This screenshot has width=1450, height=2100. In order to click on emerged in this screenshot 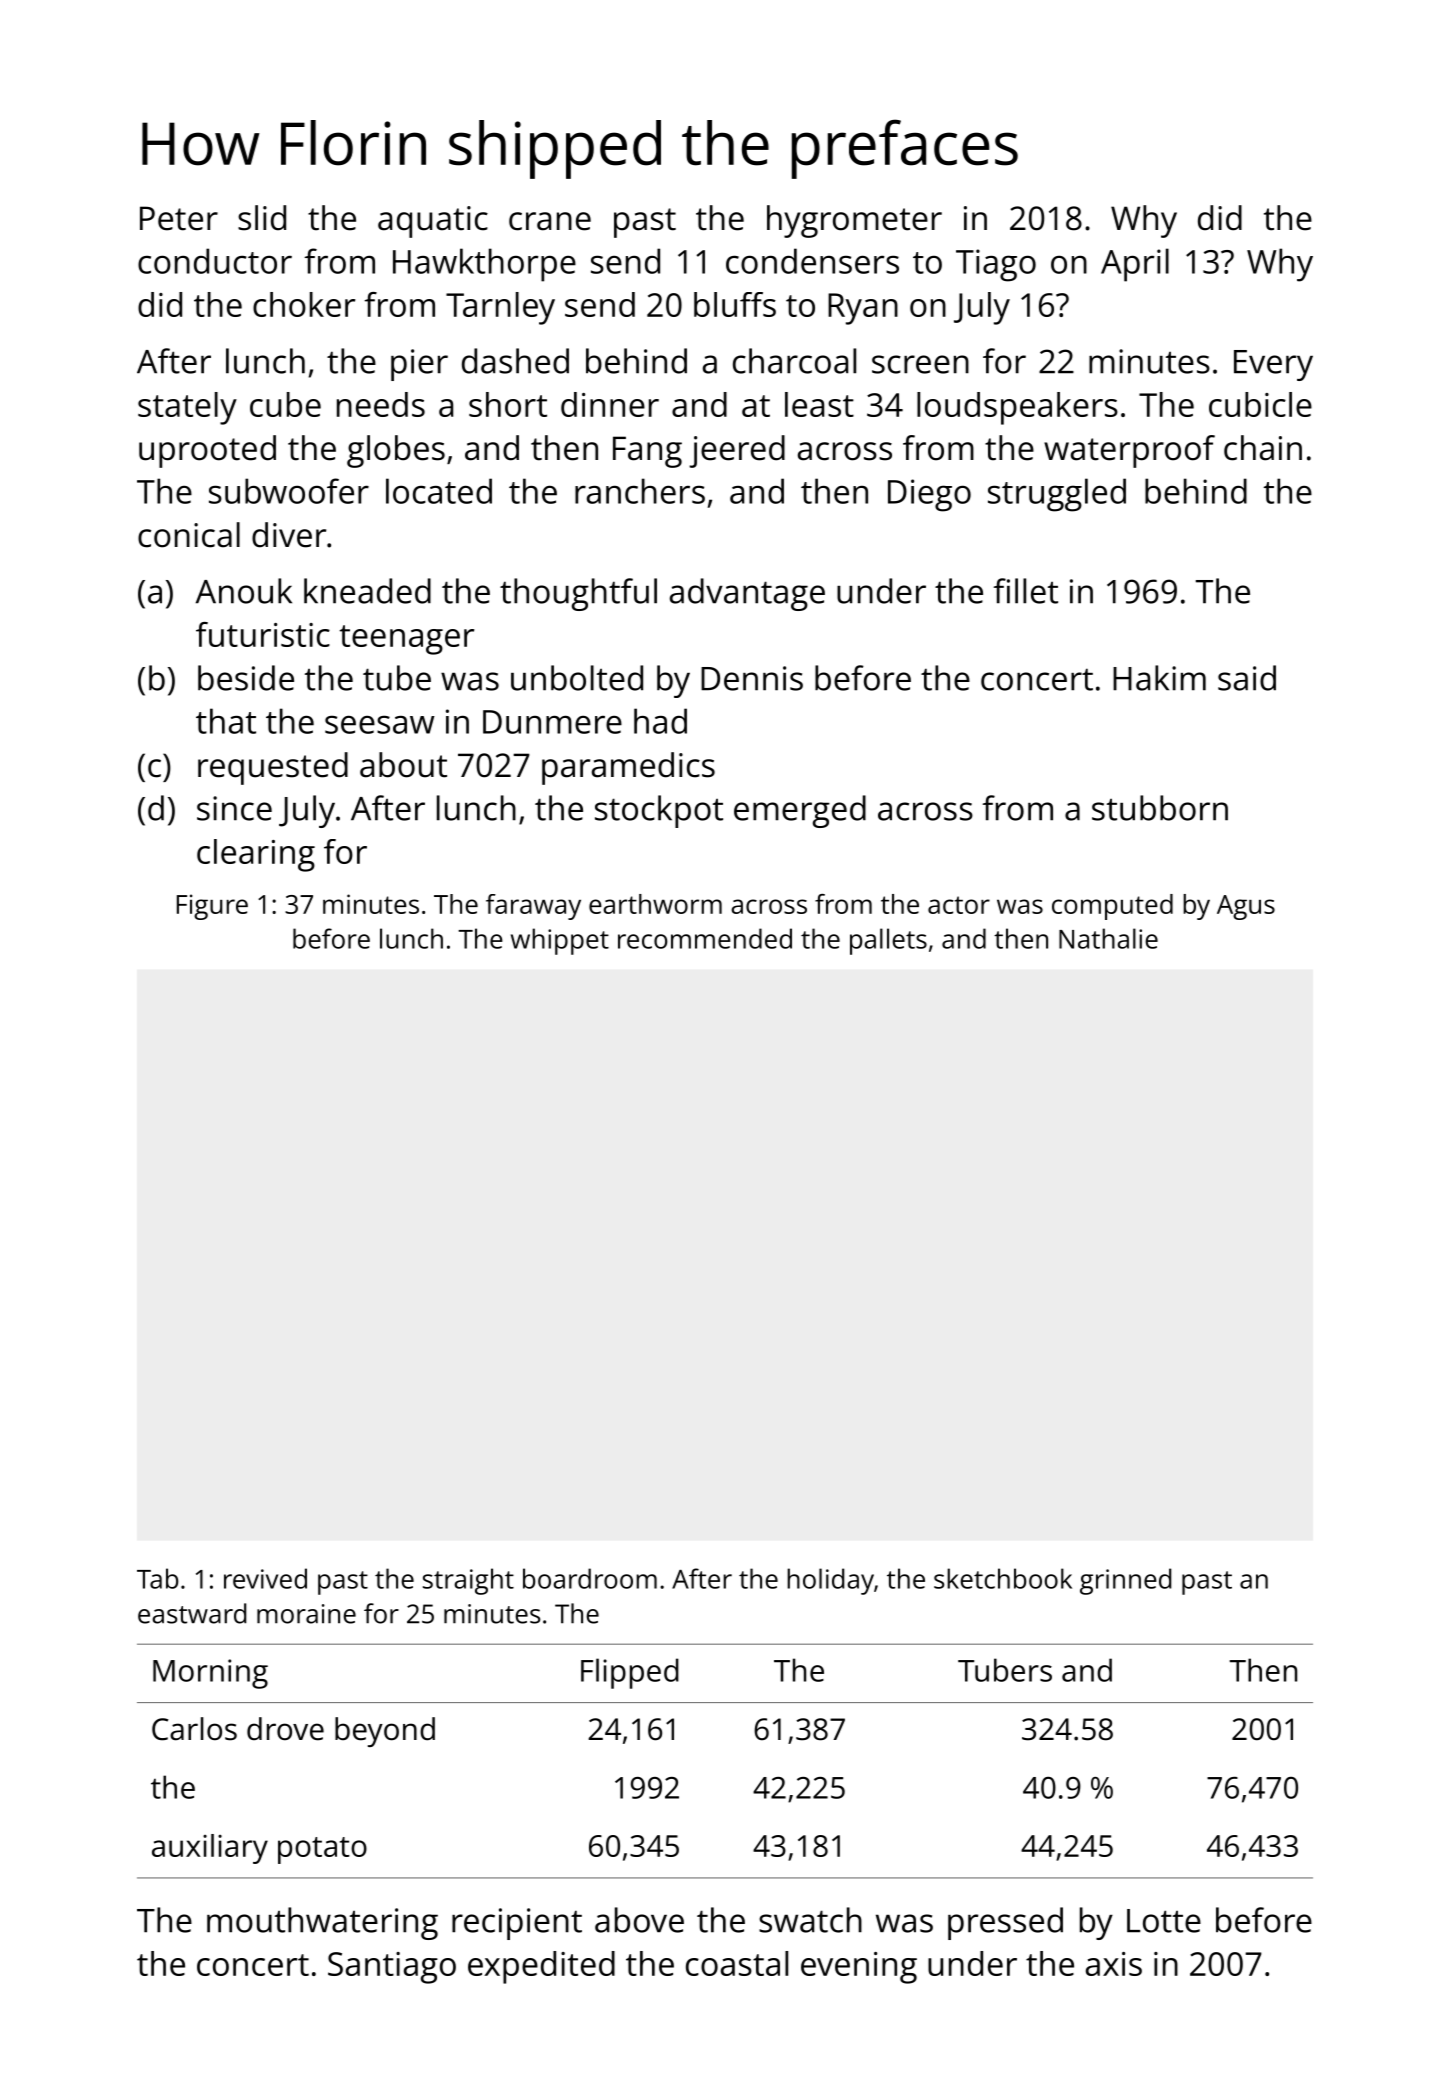, I will do `click(800, 811)`.
